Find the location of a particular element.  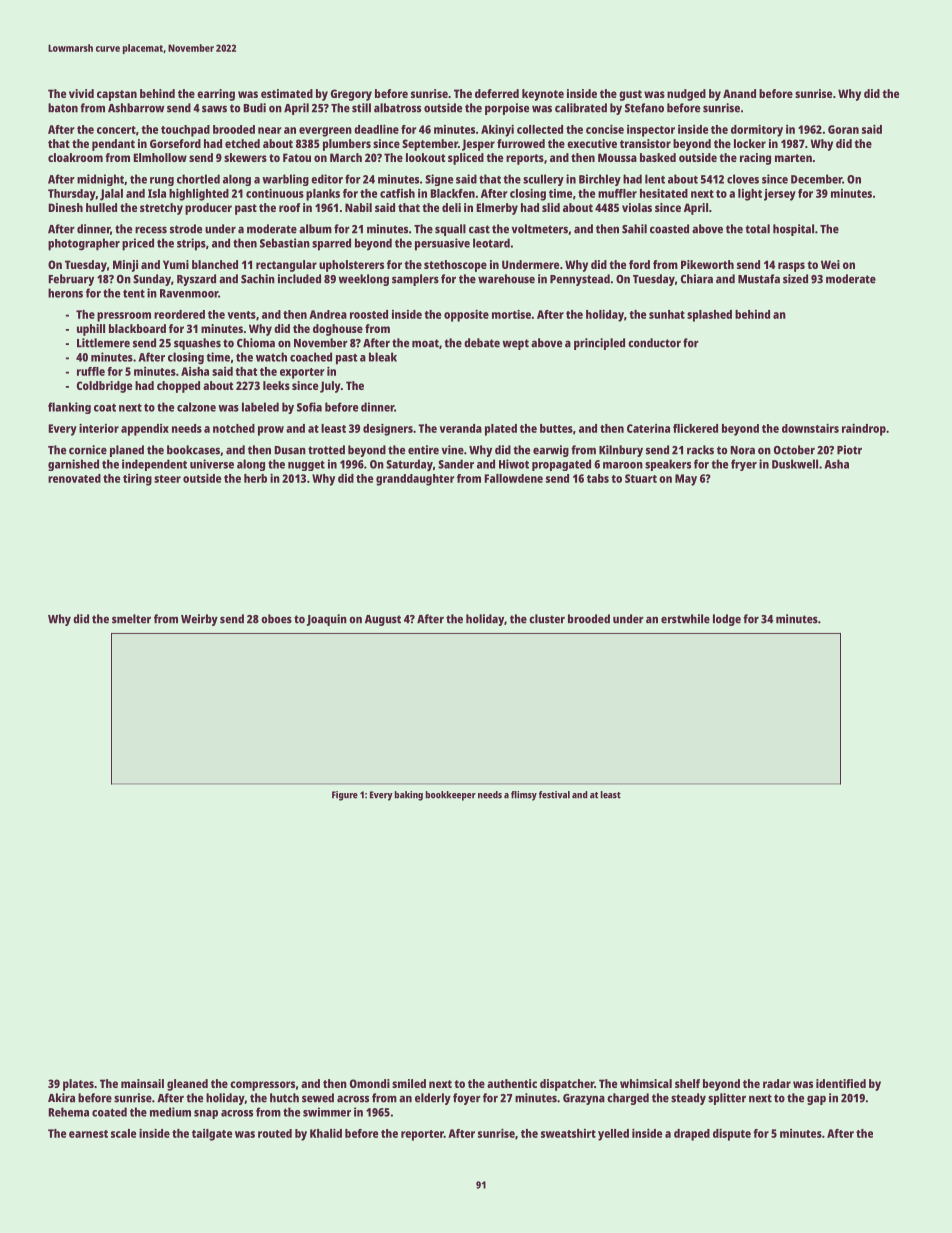

routed is located at coordinates (275, 1133).
